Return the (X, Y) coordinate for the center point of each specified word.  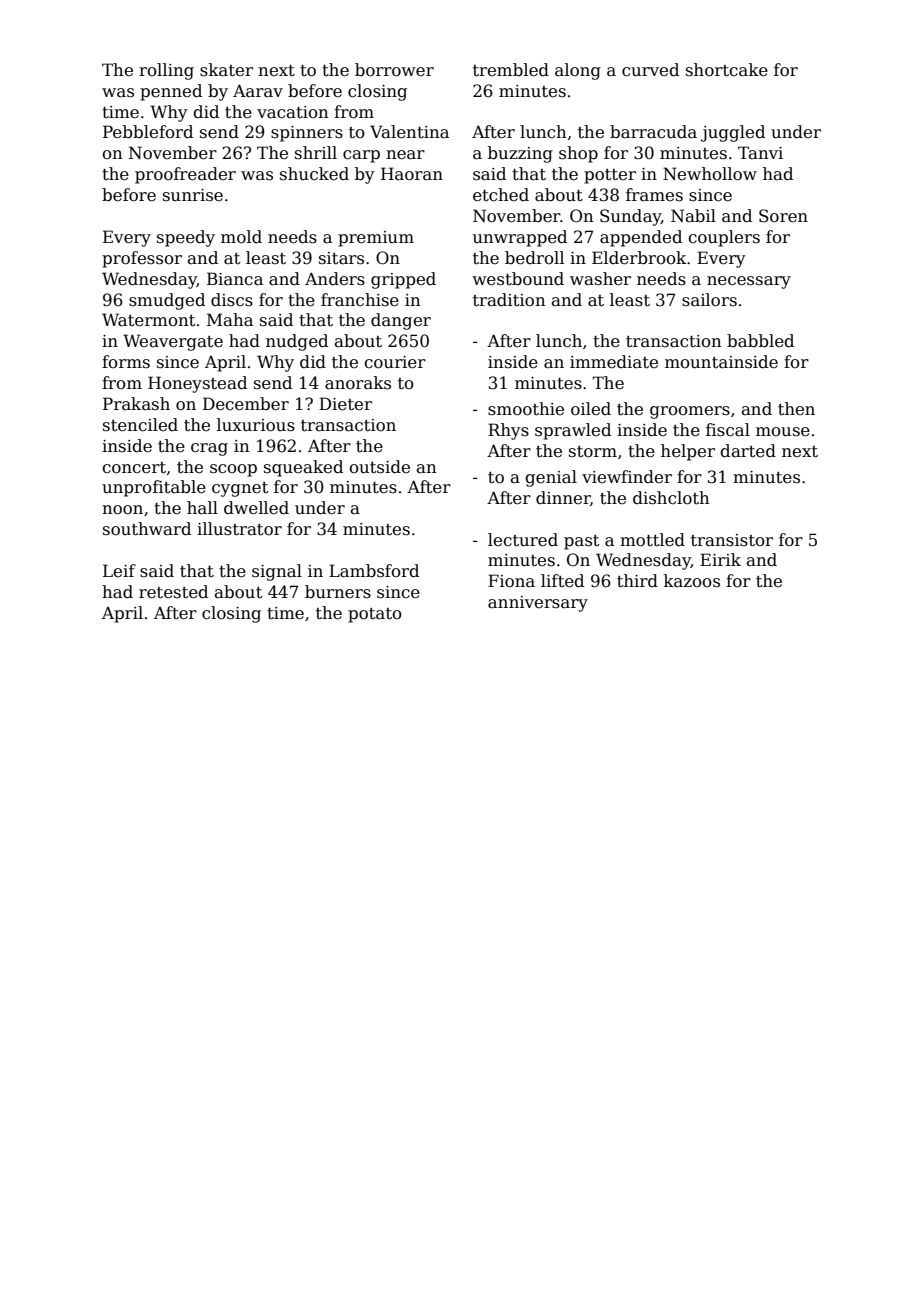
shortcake (727, 70)
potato (375, 615)
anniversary (538, 604)
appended (641, 238)
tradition (509, 300)
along (578, 71)
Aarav (258, 91)
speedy (186, 238)
